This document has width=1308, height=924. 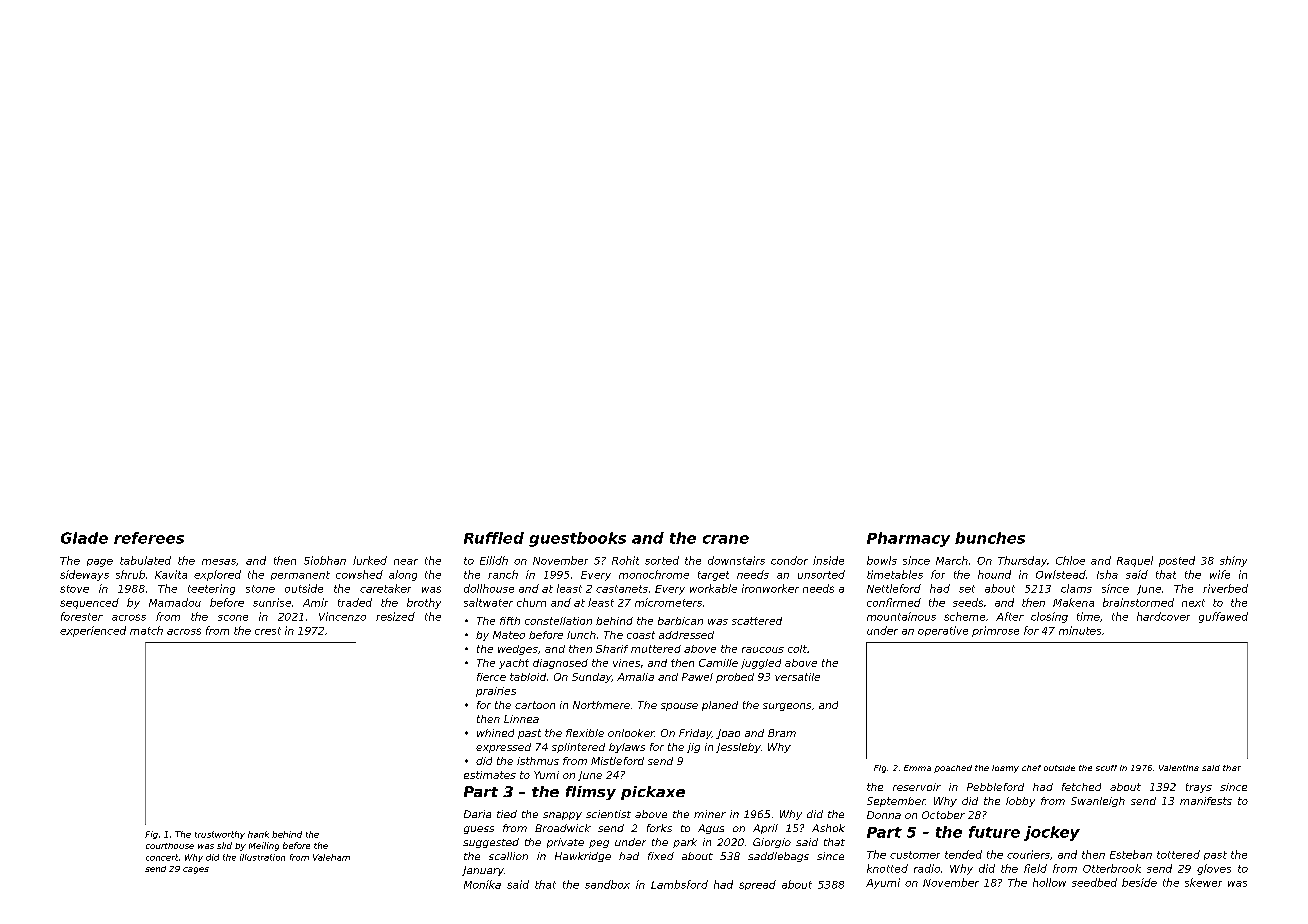 I want to click on trays, so click(x=1199, y=788).
